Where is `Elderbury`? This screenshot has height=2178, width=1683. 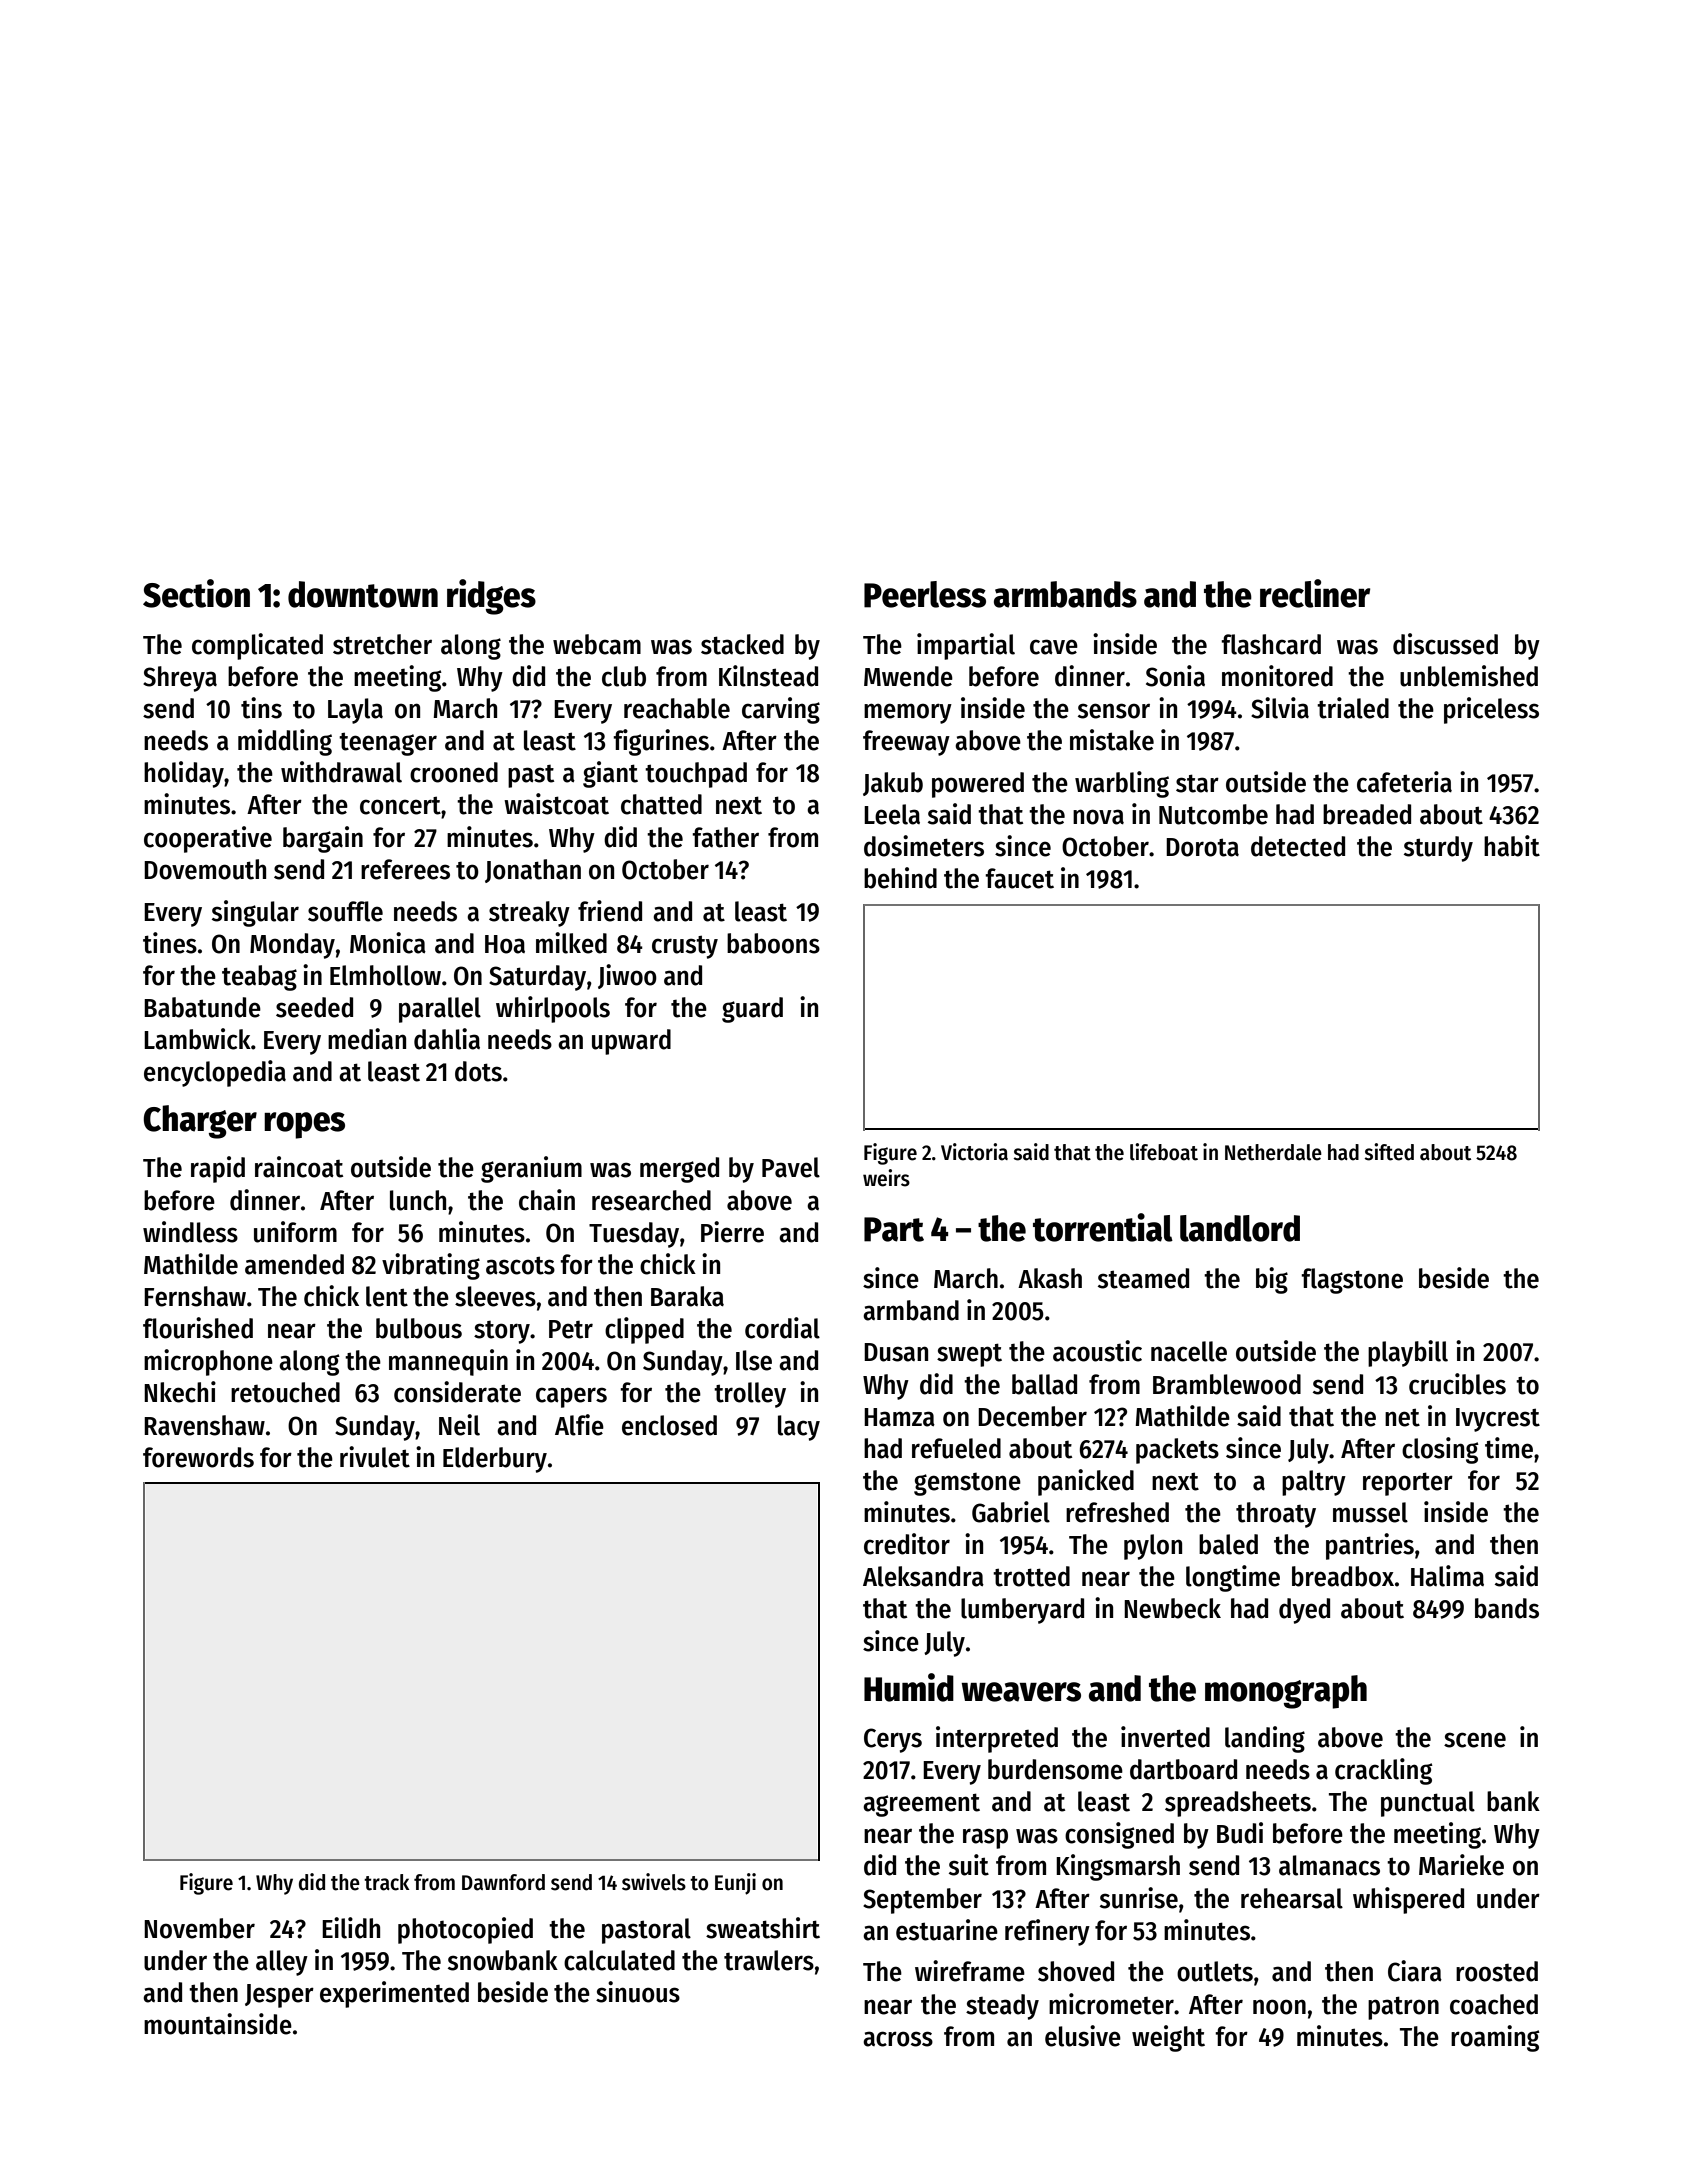
Elderbury is located at coordinates (495, 1460).
